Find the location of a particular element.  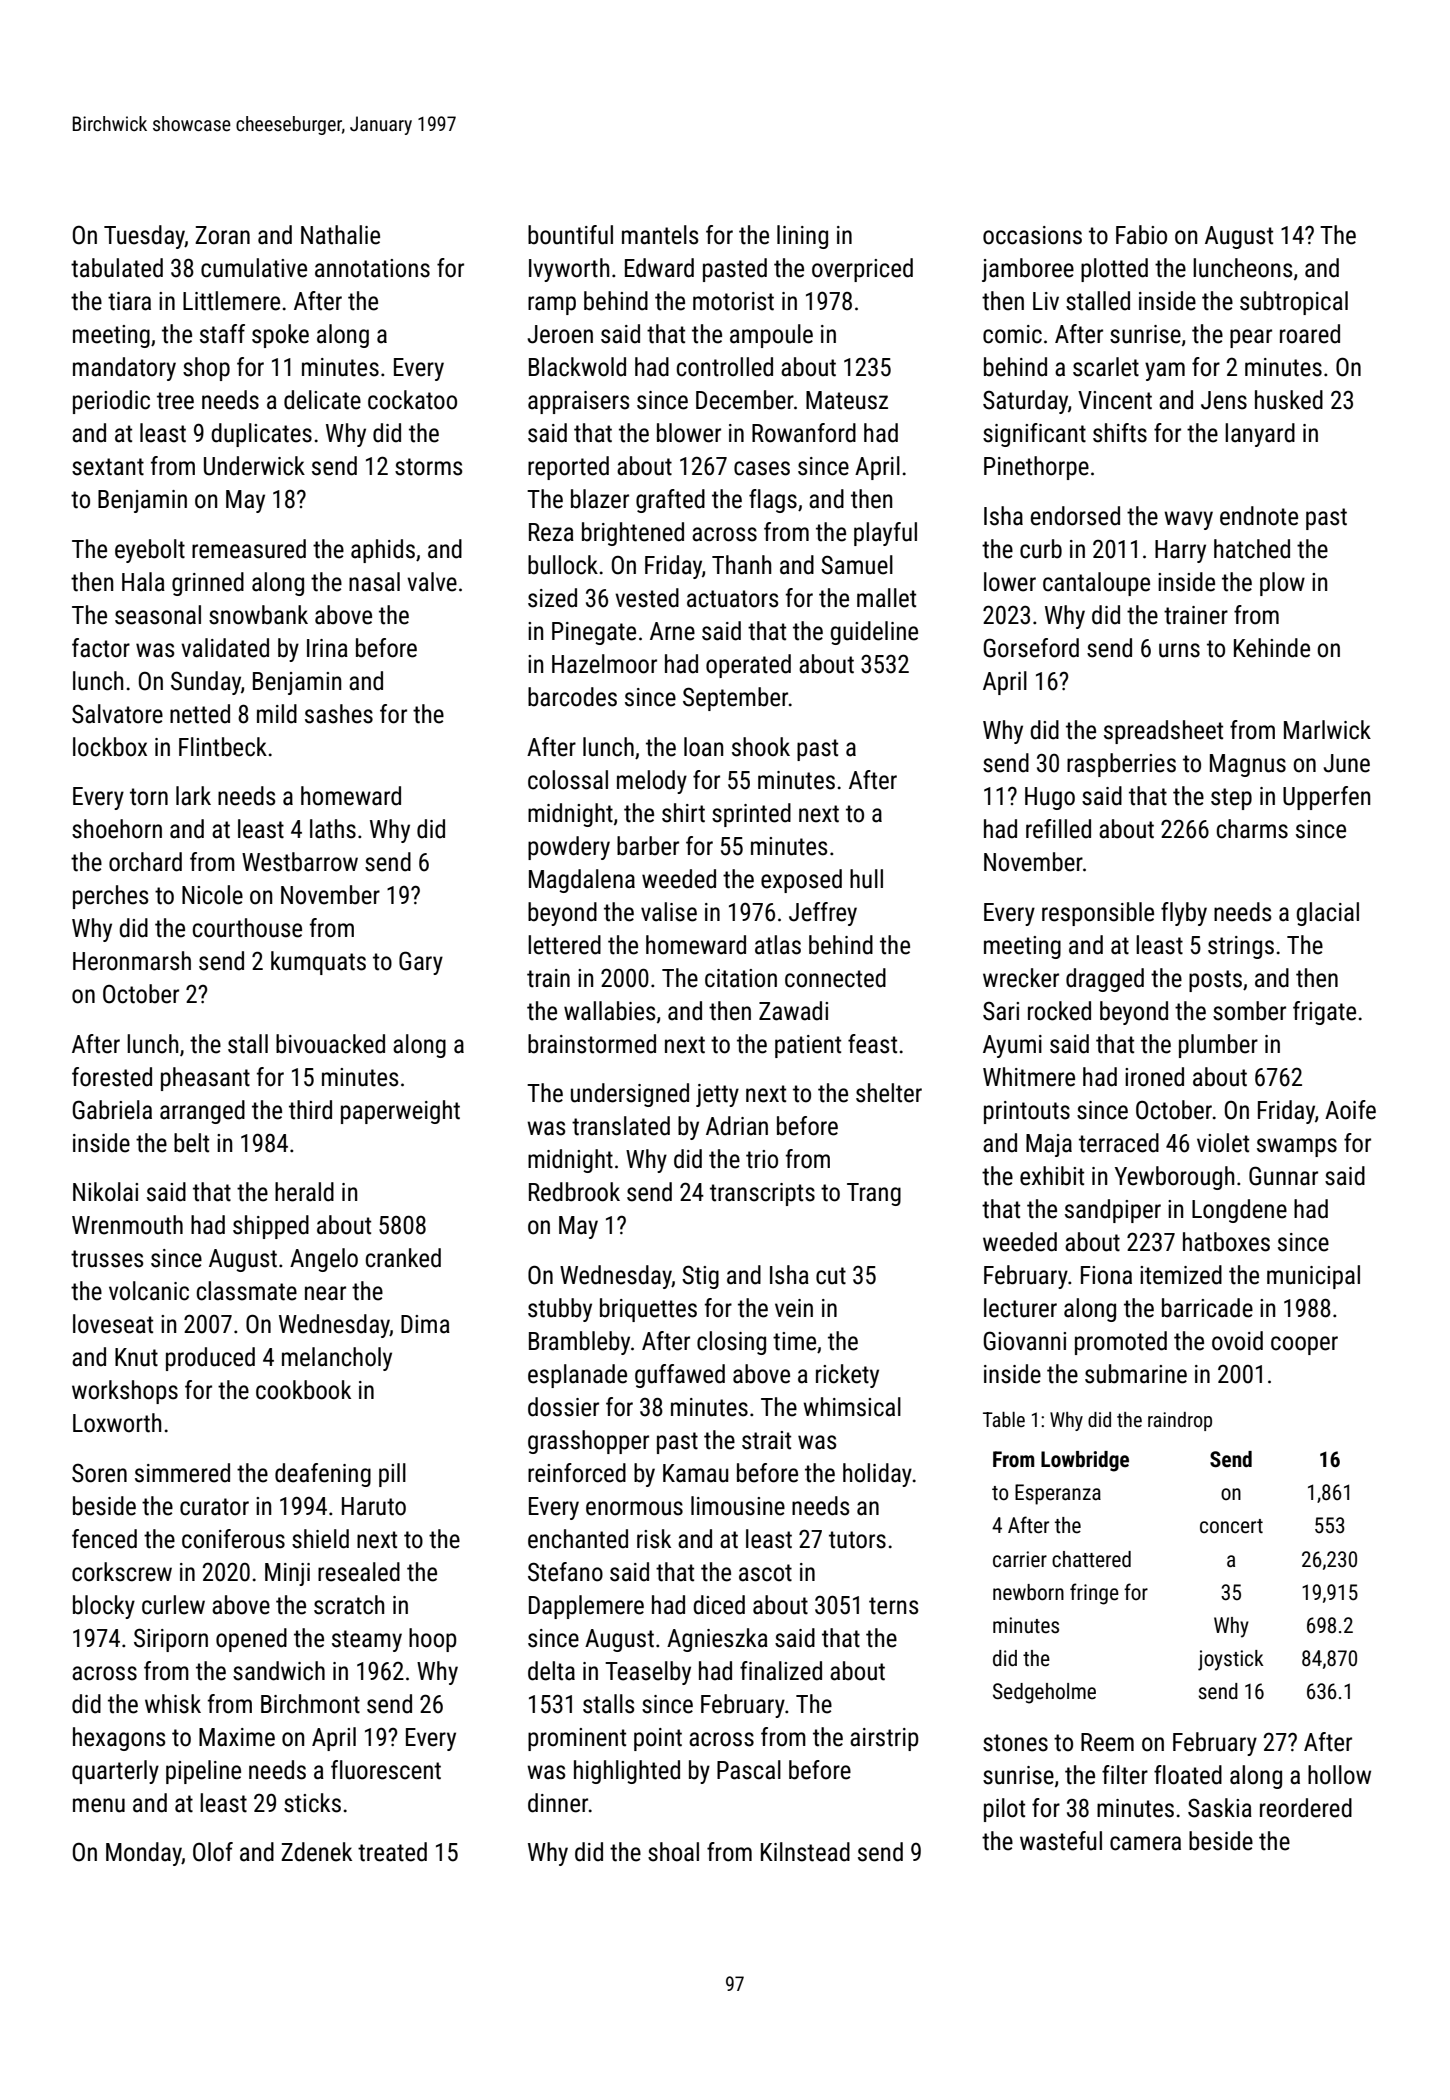

Monday is located at coordinates (144, 1854).
